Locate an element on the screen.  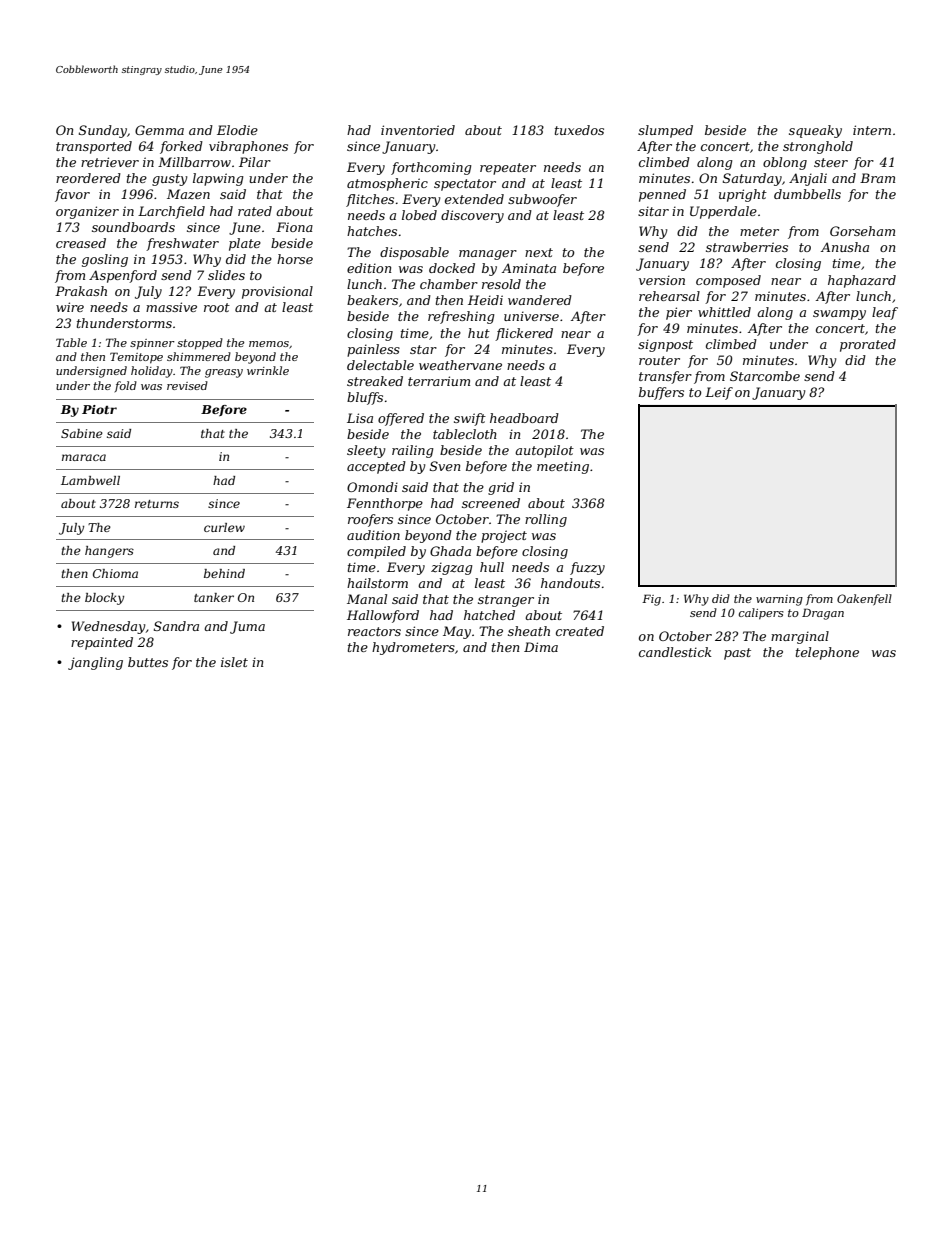
past is located at coordinates (737, 654).
